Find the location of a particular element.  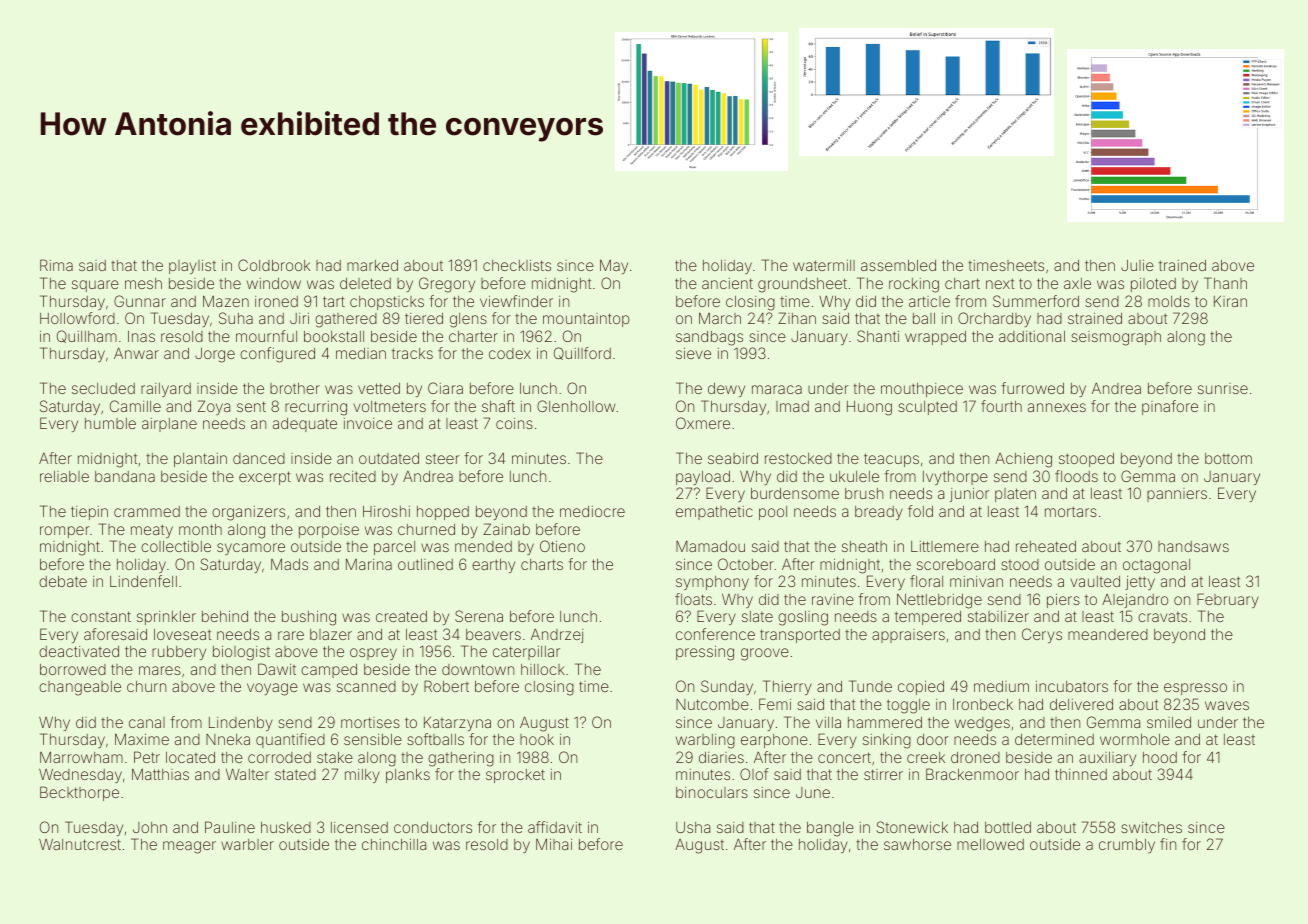

located is located at coordinates (190, 757).
